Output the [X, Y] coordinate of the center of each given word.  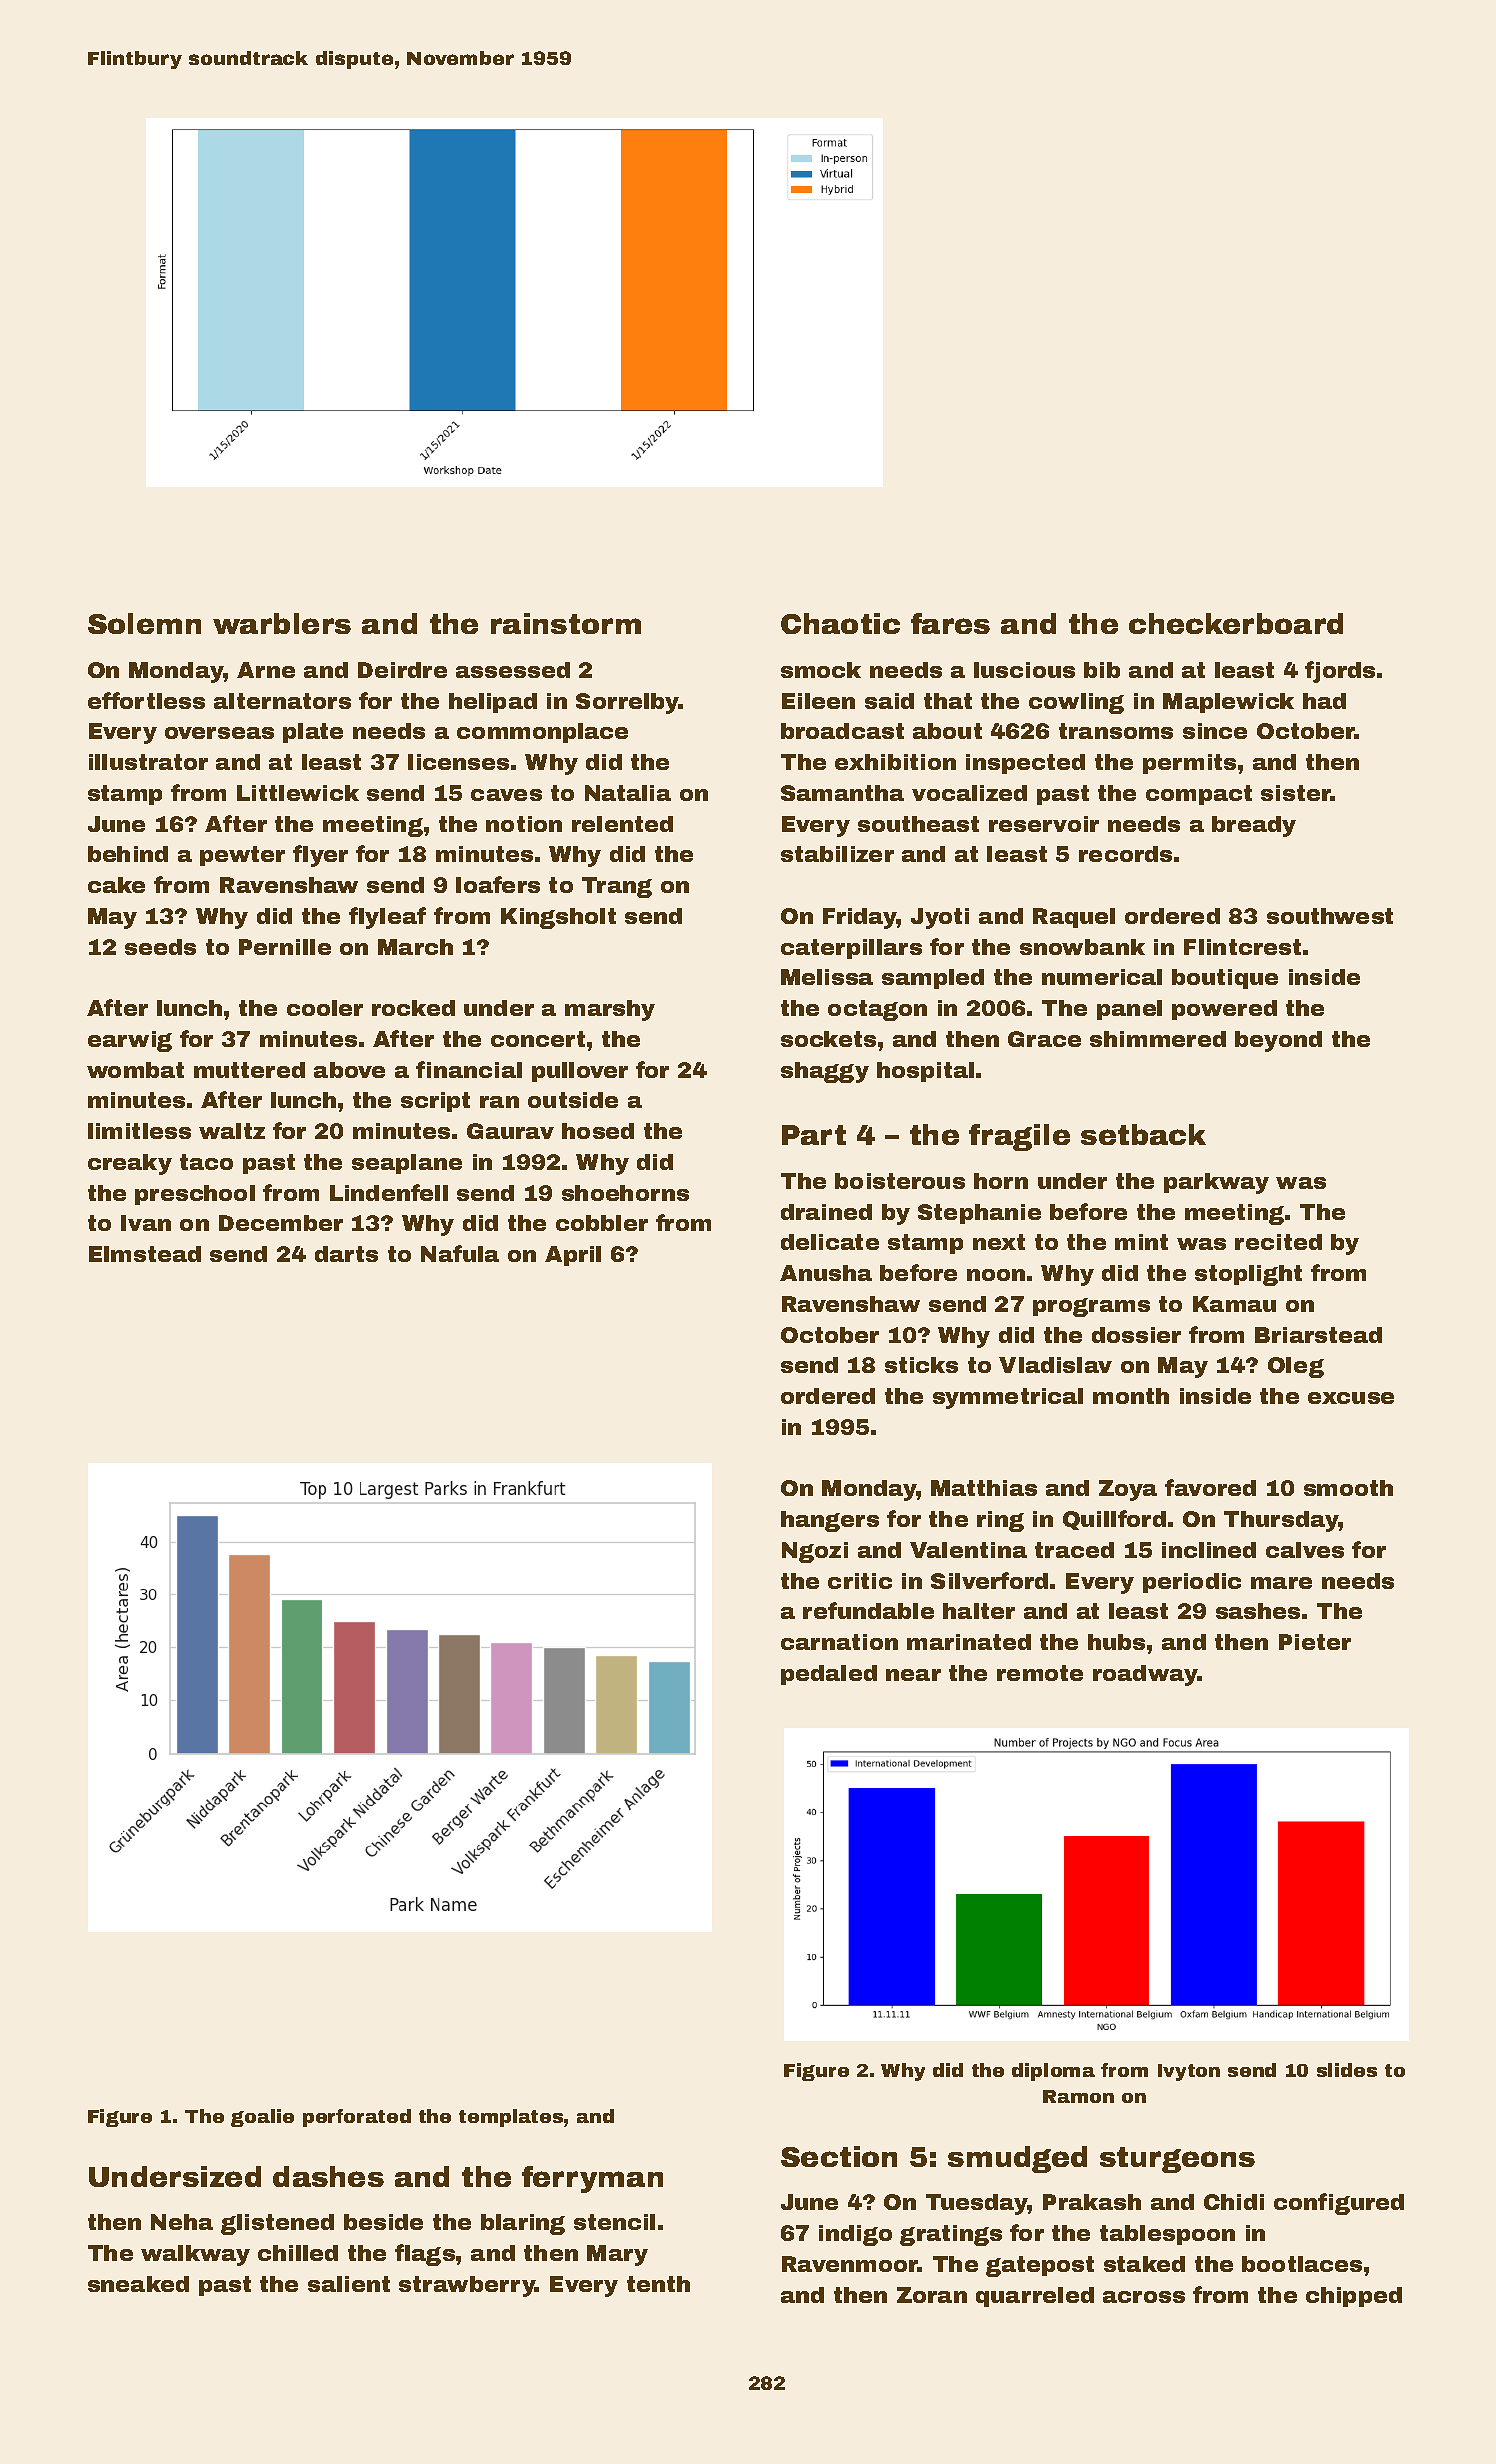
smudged [1017, 2159]
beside [383, 2222]
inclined [1209, 1550]
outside [573, 1100]
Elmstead [145, 1254]
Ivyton [1189, 2072]
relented [622, 824]
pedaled [829, 1675]
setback [1143, 1134]
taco [206, 1162]
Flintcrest [1242, 947]
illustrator [148, 762]
